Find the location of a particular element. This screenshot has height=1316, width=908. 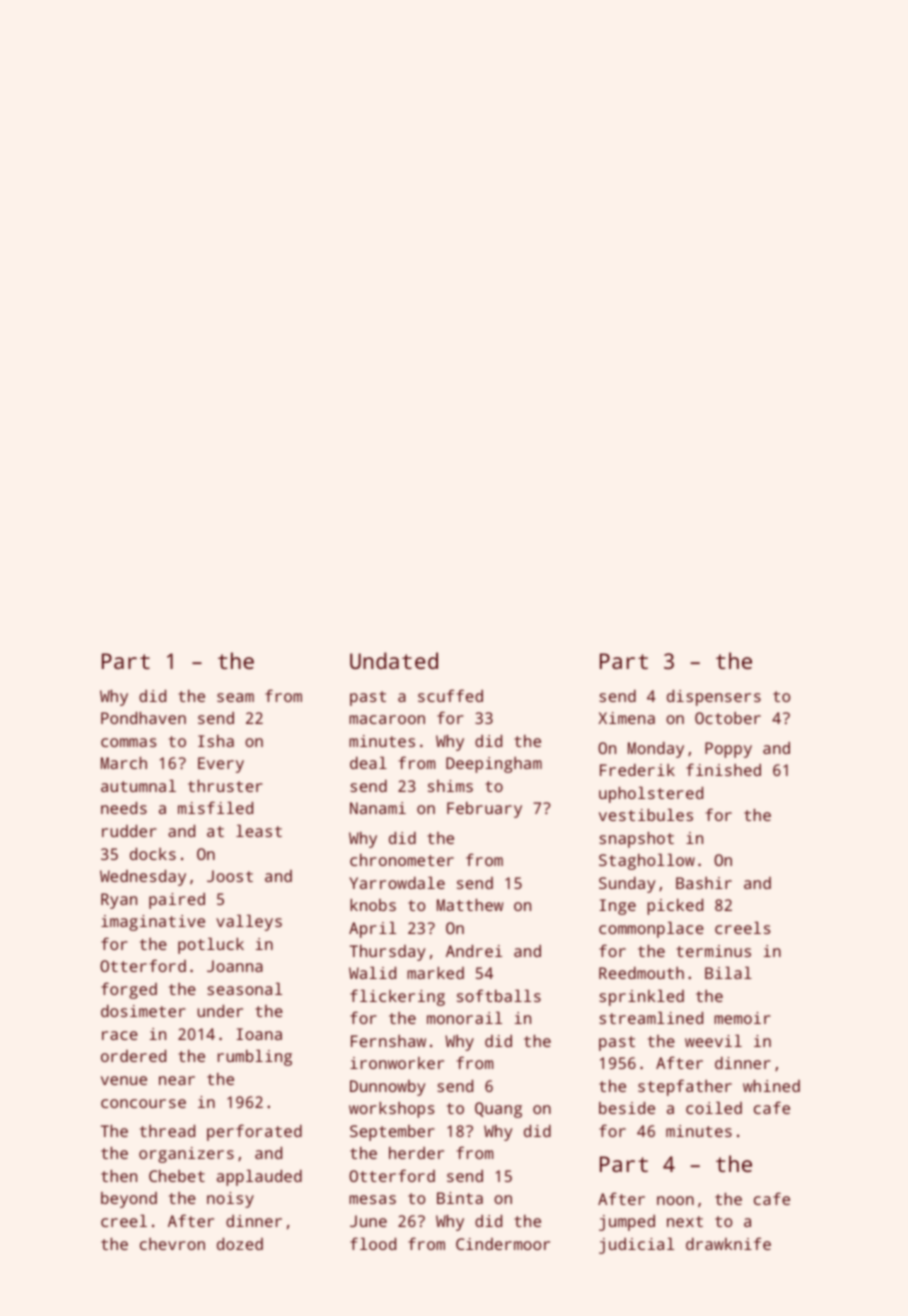

weevil is located at coordinates (713, 1041).
